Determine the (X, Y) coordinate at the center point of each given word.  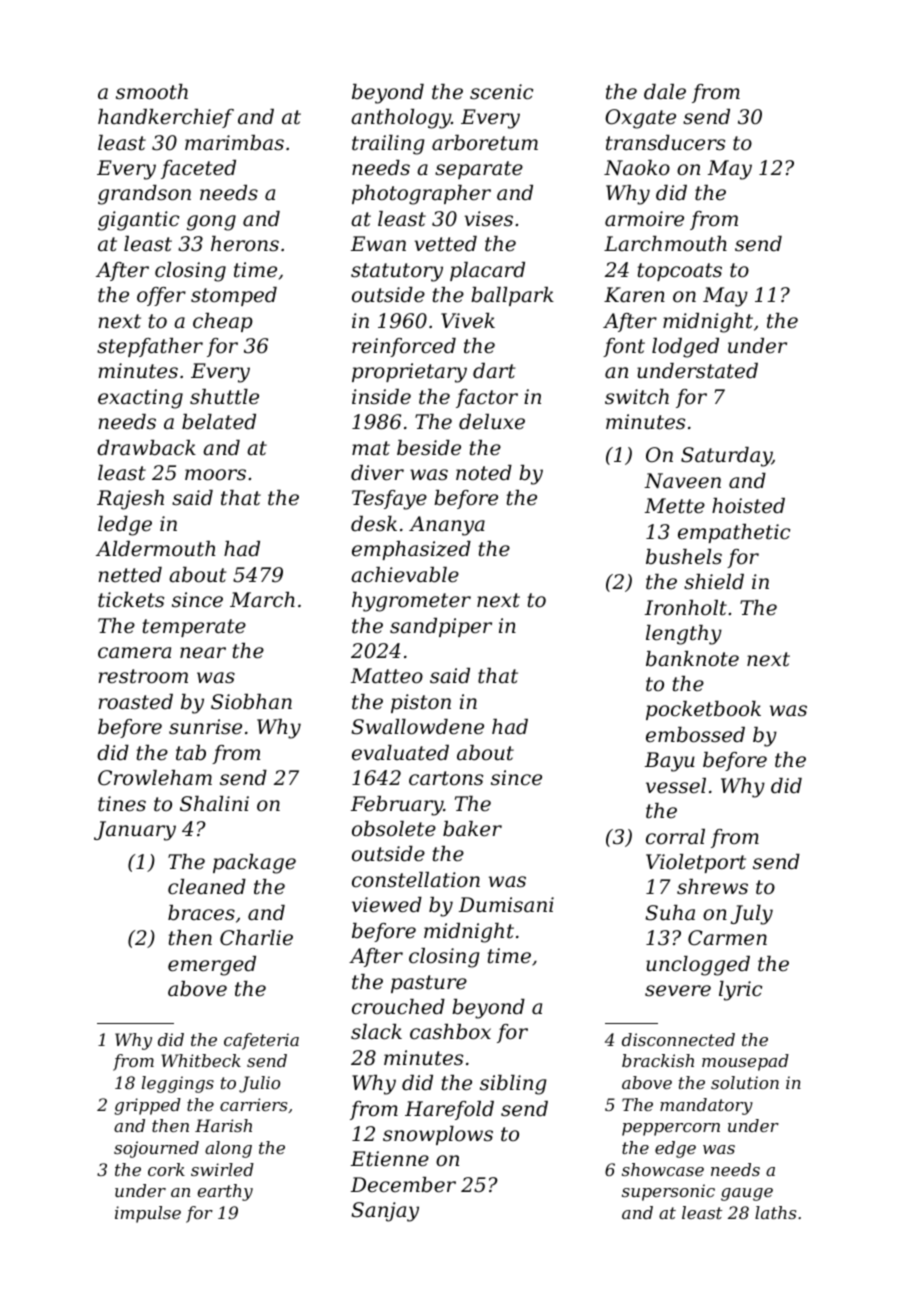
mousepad (745, 1062)
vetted (445, 244)
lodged (685, 348)
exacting (140, 399)
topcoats (680, 272)
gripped (147, 1106)
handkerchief (166, 118)
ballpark (512, 296)
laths (775, 1212)
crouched (398, 1007)
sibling (513, 1085)
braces (201, 913)
